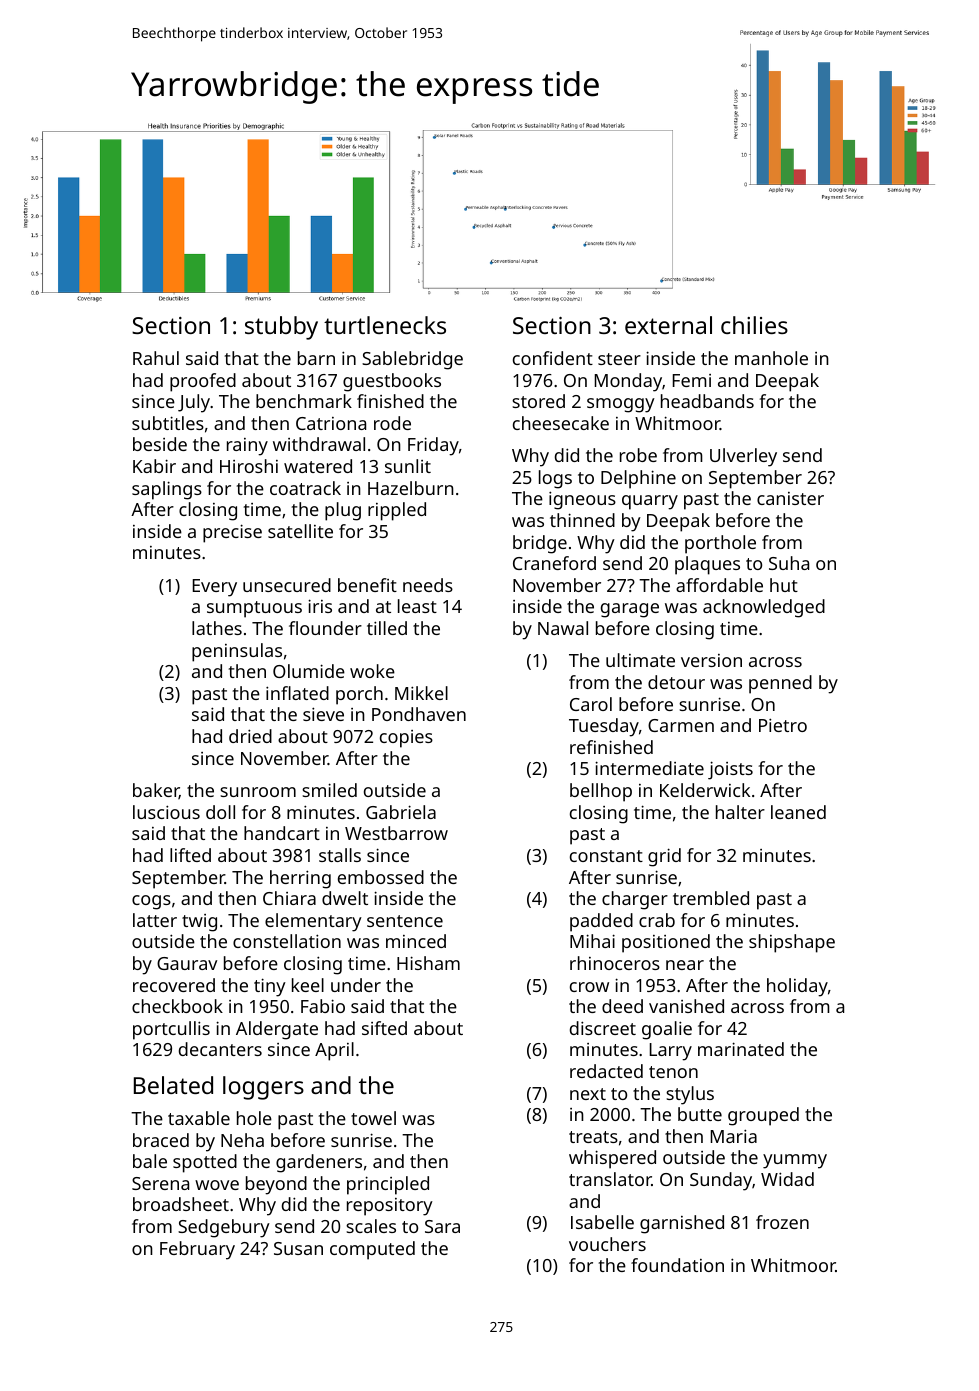  Describe the element at coordinates (224, 1228) in the screenshot. I see `Sedgebury` at that location.
